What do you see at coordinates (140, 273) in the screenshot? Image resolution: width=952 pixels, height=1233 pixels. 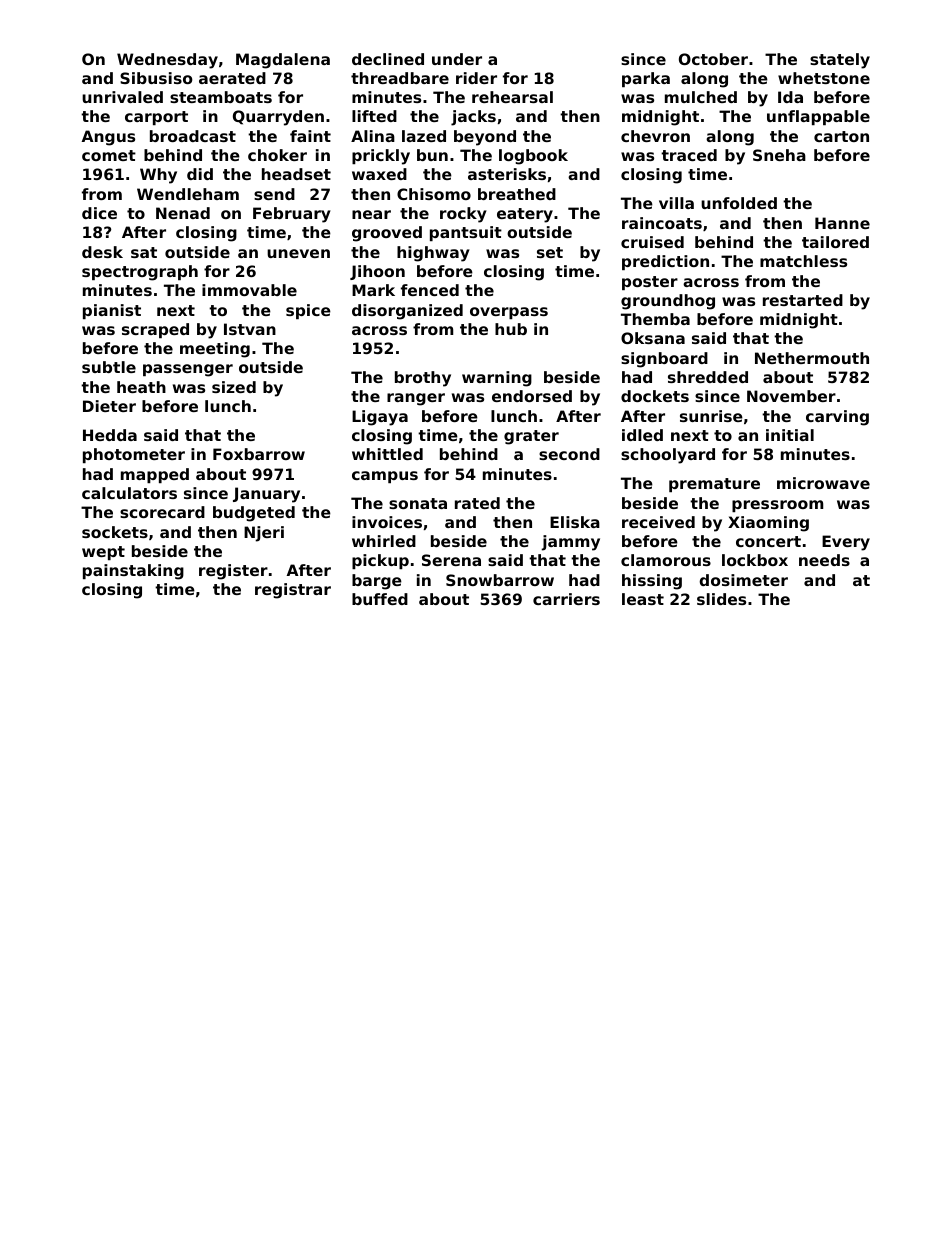 I see `spectrograph` at bounding box center [140, 273].
